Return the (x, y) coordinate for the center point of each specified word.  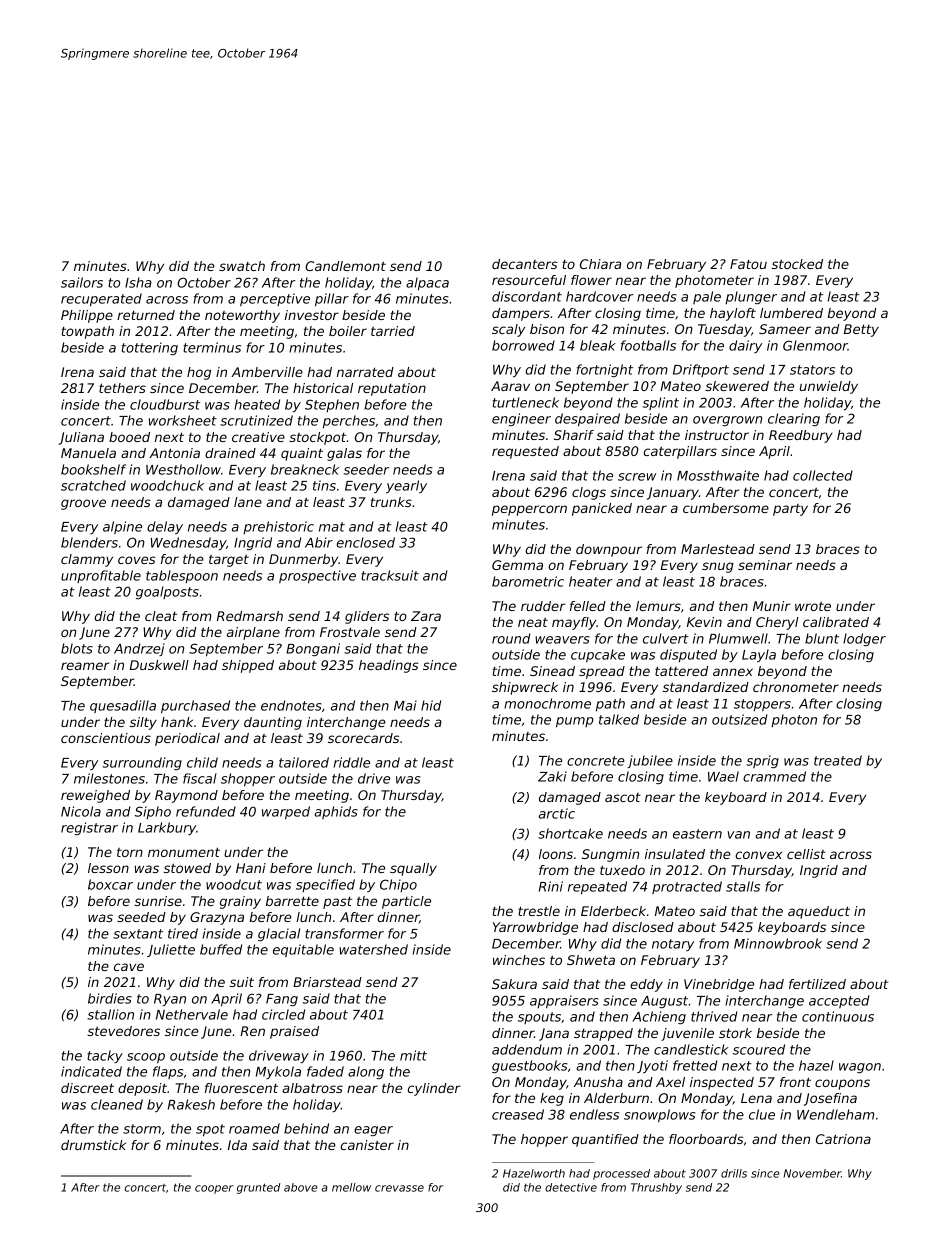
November (812, 1173)
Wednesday (188, 543)
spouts (539, 1018)
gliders (367, 617)
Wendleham (835, 1114)
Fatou (748, 264)
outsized (739, 719)
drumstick (93, 1145)
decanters (525, 264)
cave (129, 967)
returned (146, 315)
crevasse (399, 1188)
